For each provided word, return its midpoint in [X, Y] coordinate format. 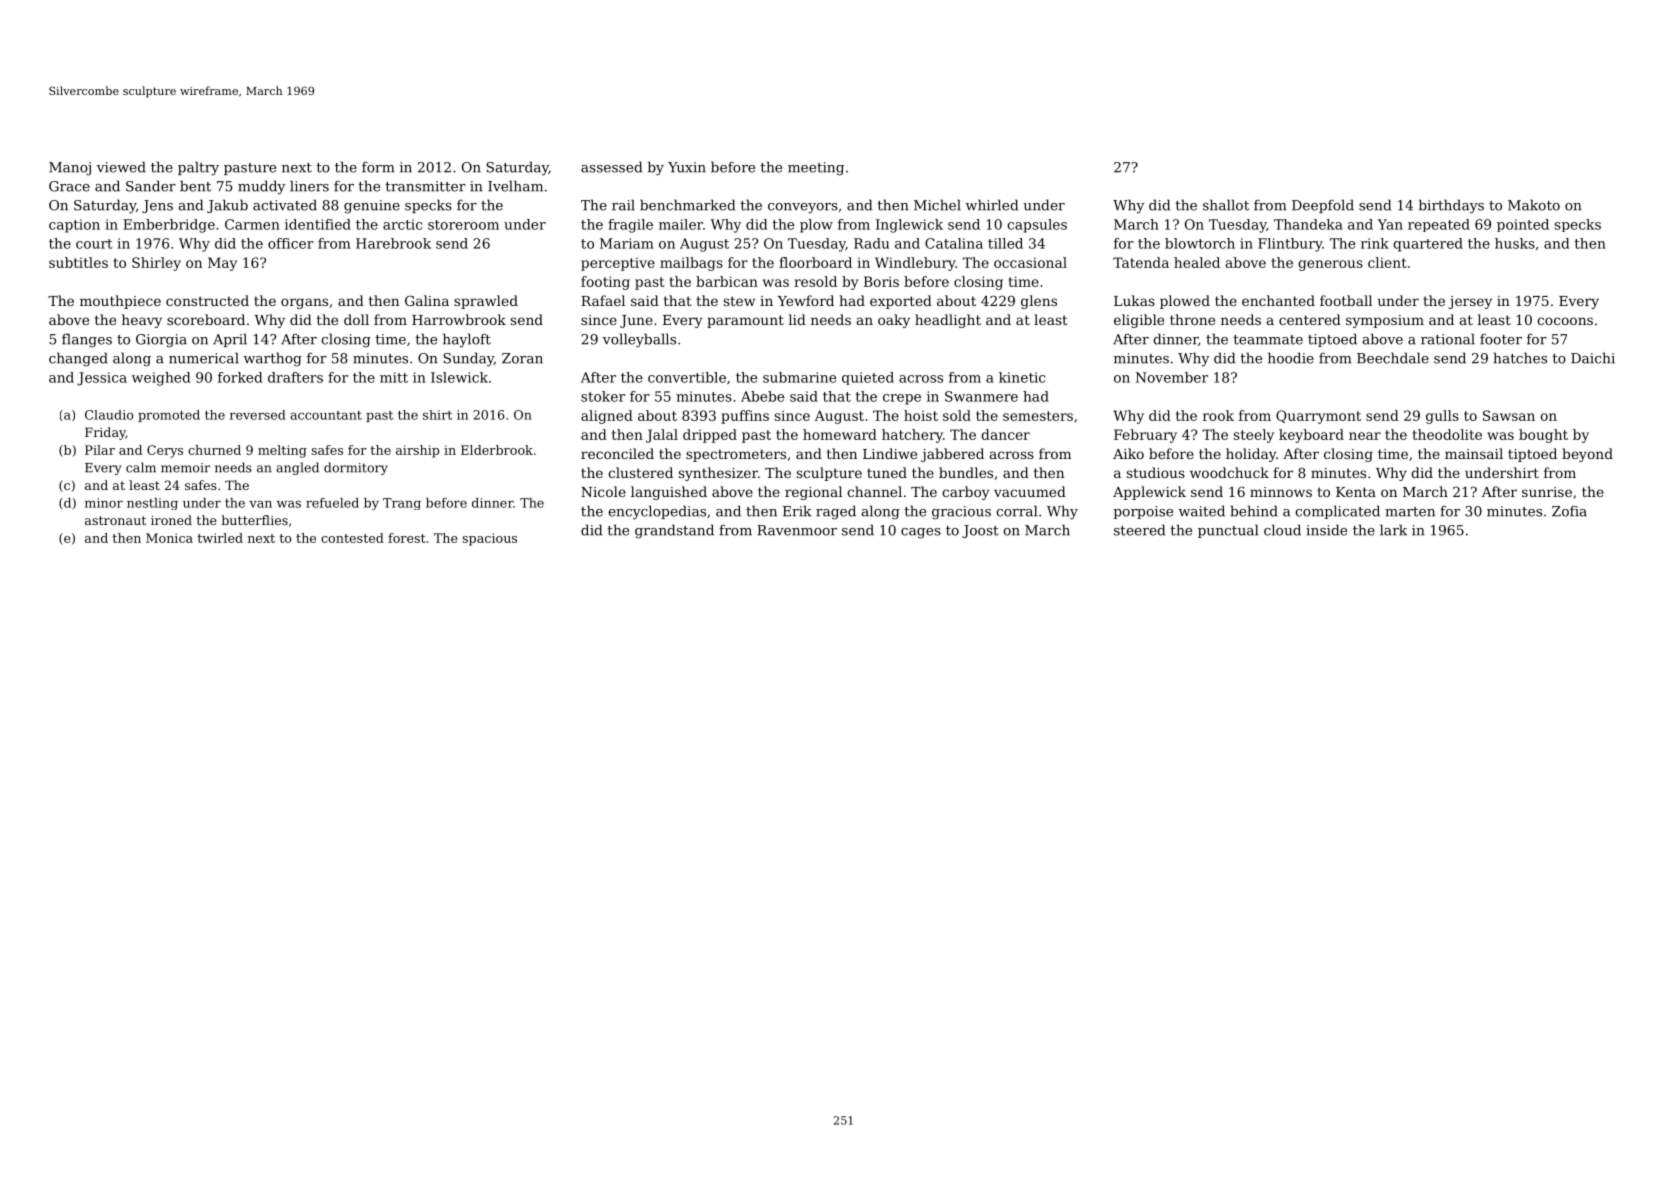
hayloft [467, 340]
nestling [152, 504]
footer [1501, 339]
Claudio [109, 415]
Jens [157, 206]
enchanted [1278, 300]
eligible [1139, 321]
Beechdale [1393, 358]
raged [836, 512]
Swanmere [981, 396]
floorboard [815, 262]
